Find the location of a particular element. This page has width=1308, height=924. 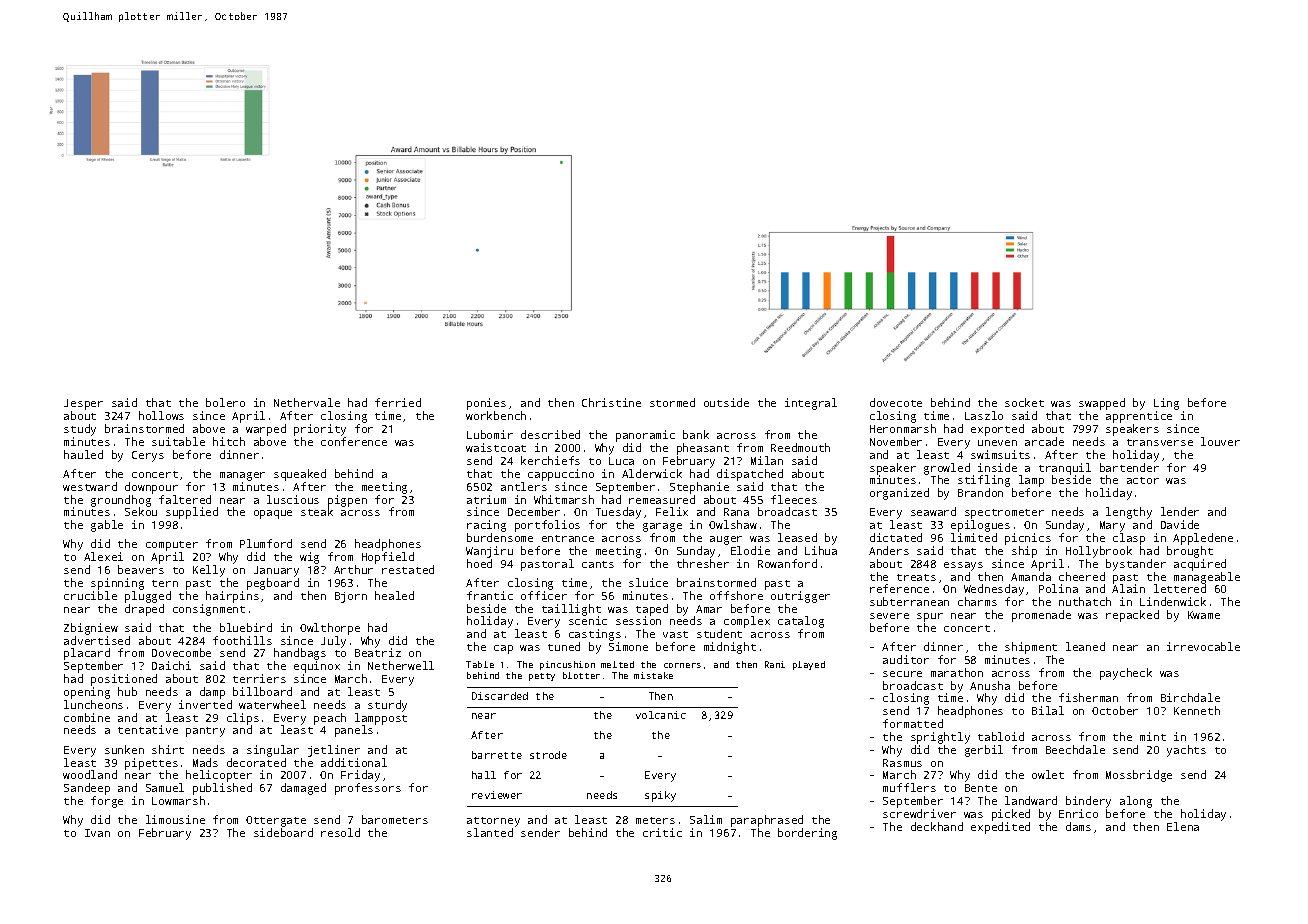

bank is located at coordinates (696, 434).
